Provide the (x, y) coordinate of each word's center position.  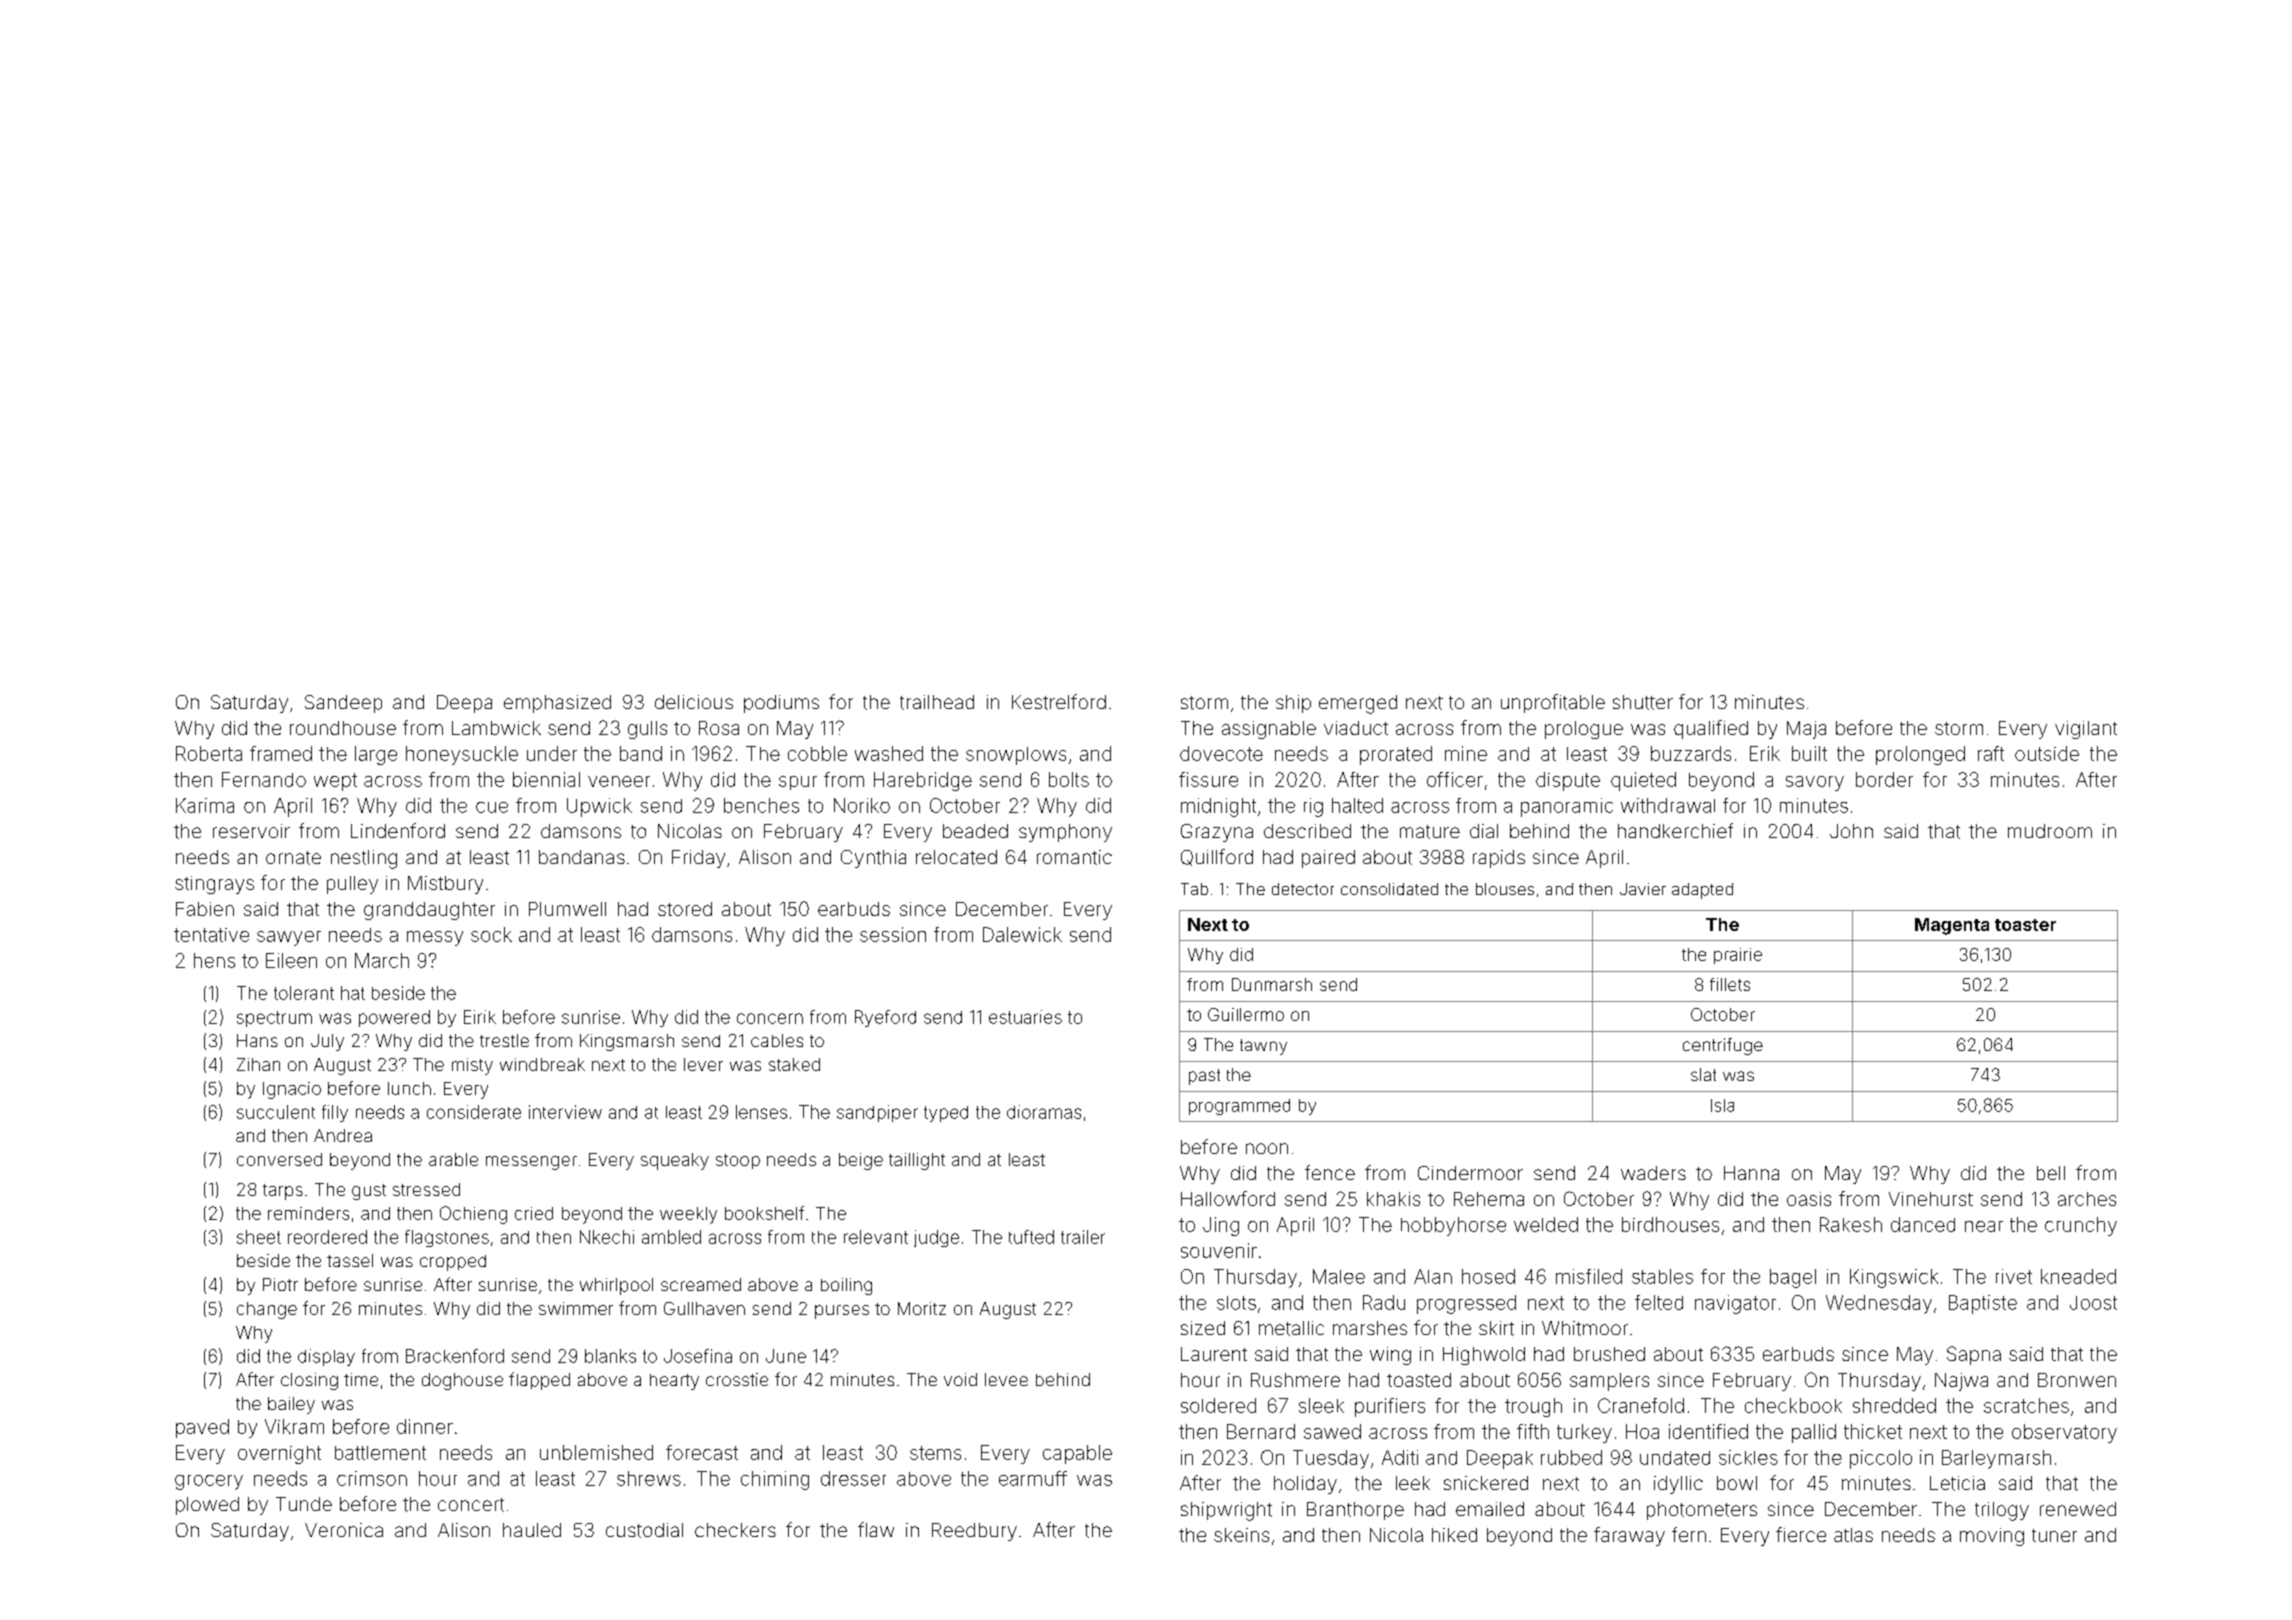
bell (2051, 1173)
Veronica (344, 1530)
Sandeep (343, 704)
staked (794, 1064)
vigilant (2086, 730)
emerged (1358, 704)
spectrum (274, 1019)
